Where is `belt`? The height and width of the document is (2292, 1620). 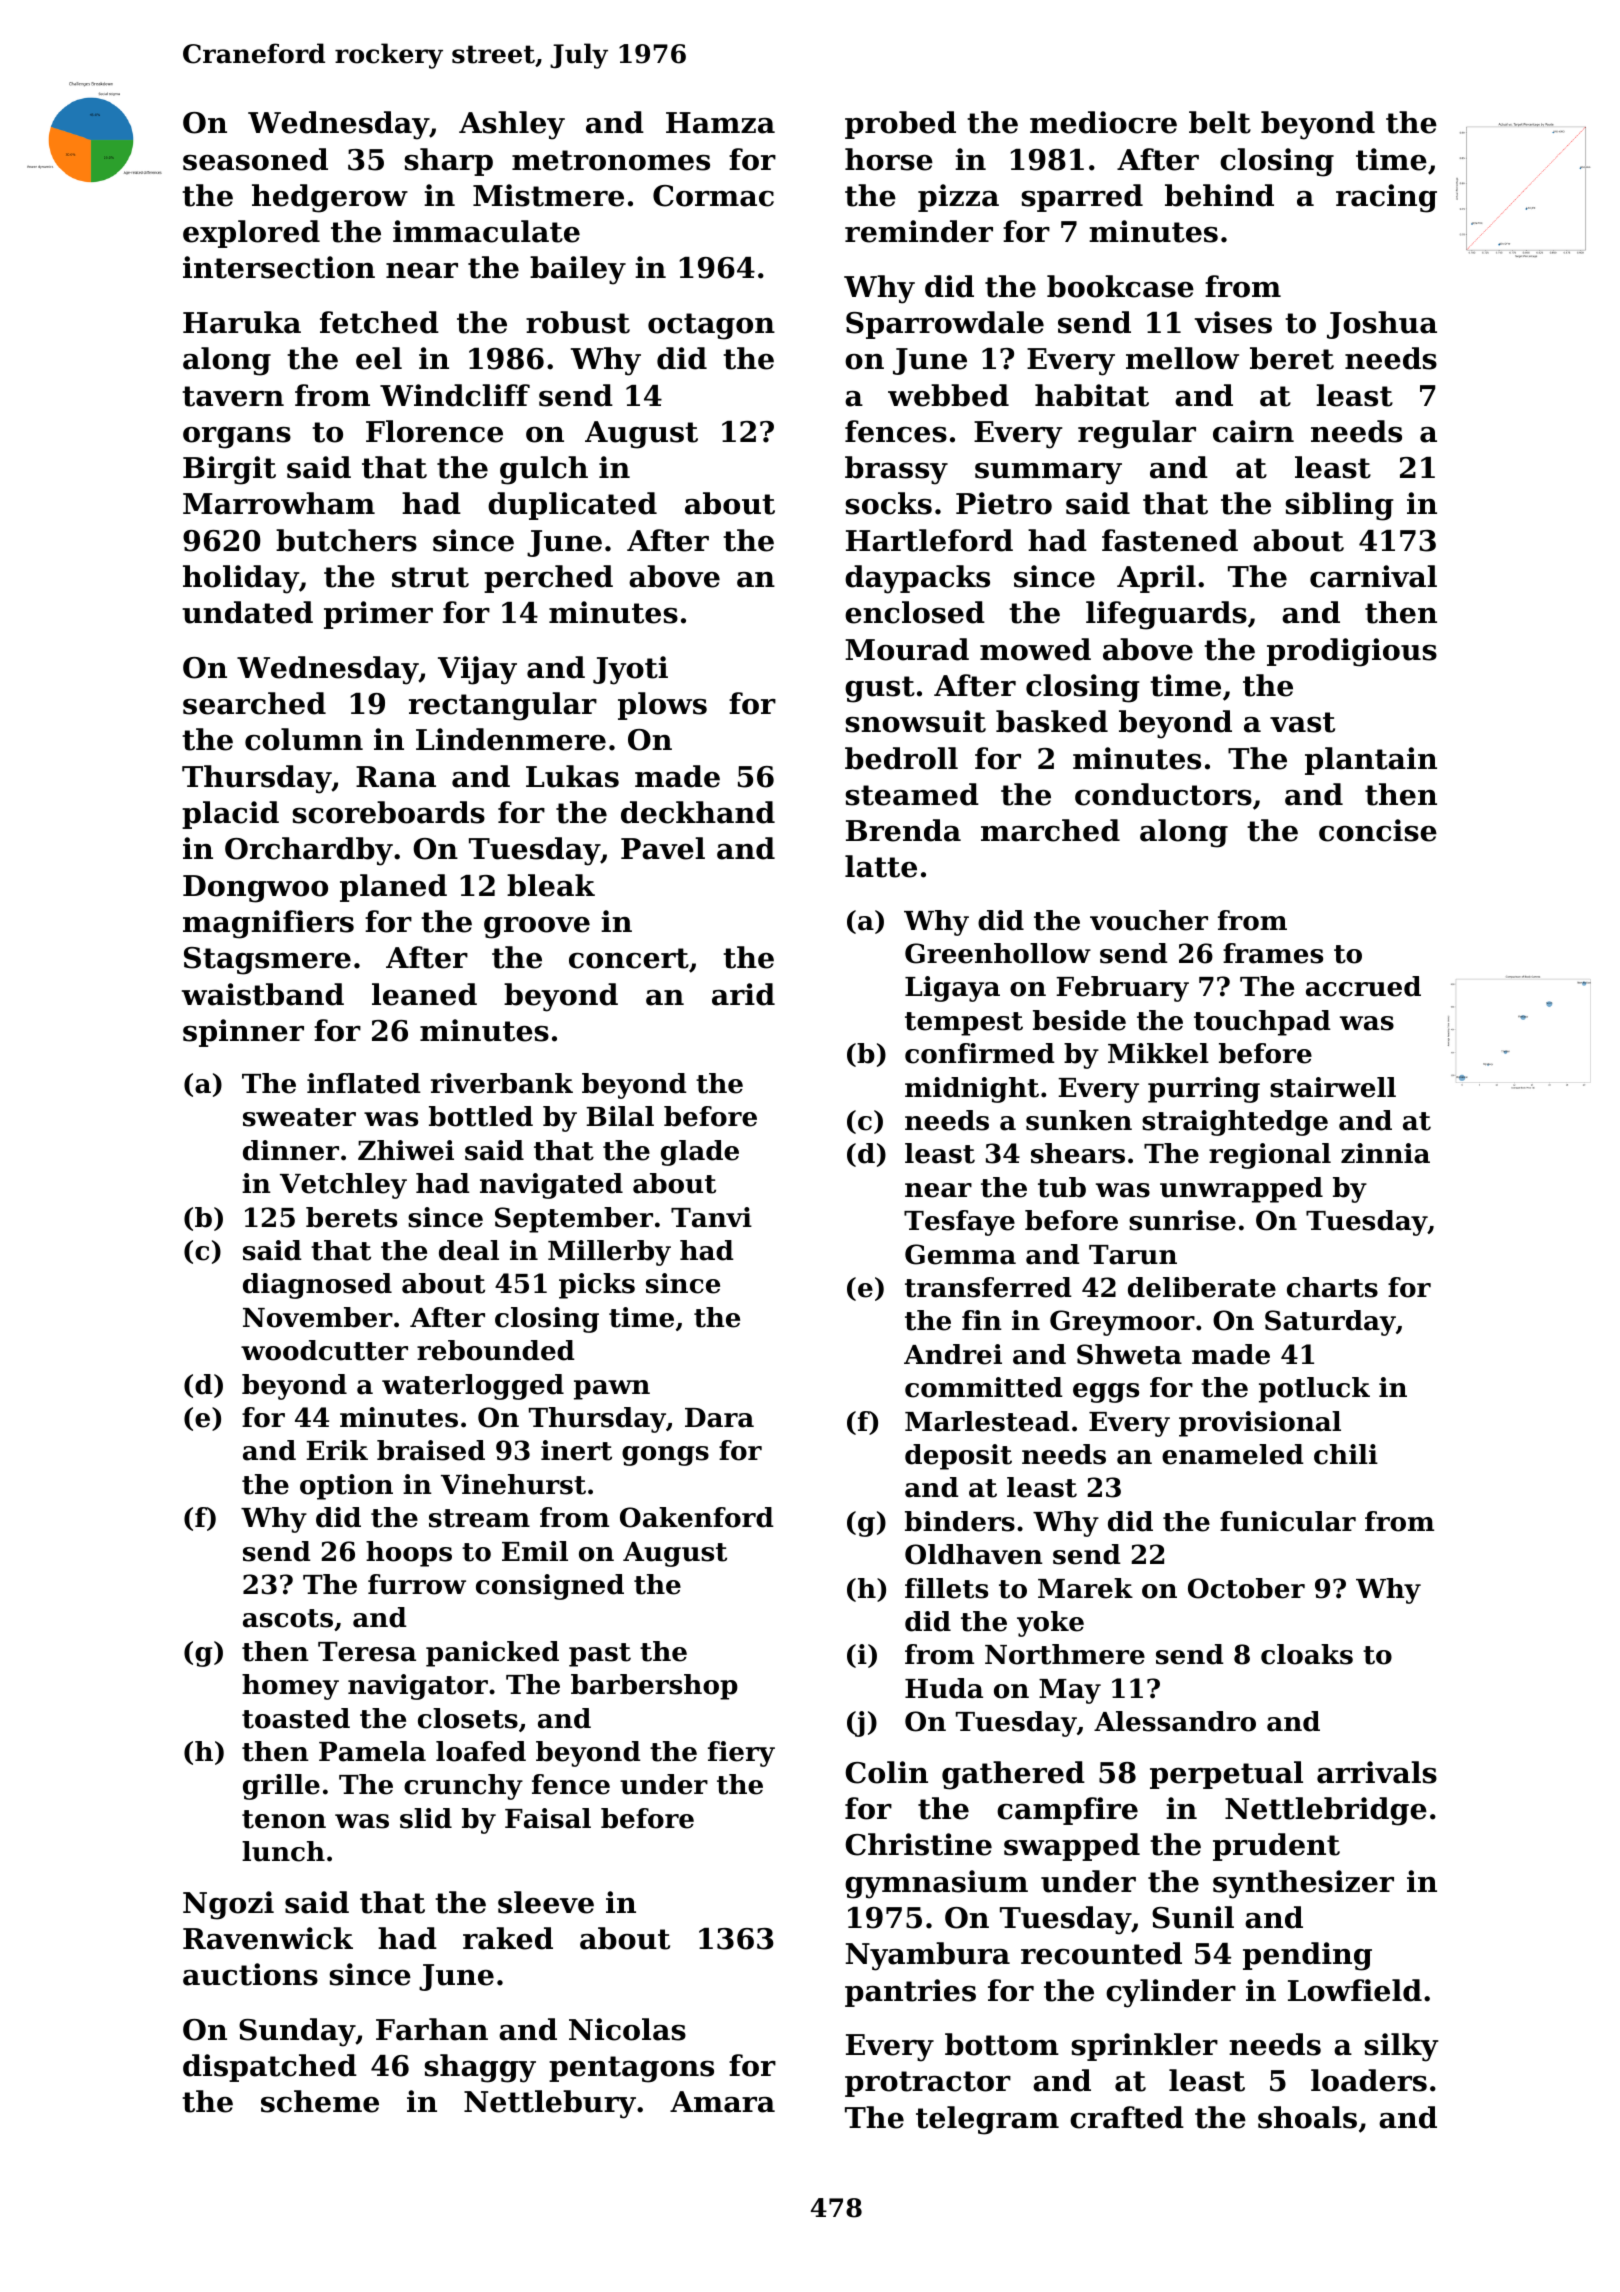 belt is located at coordinates (1220, 122).
